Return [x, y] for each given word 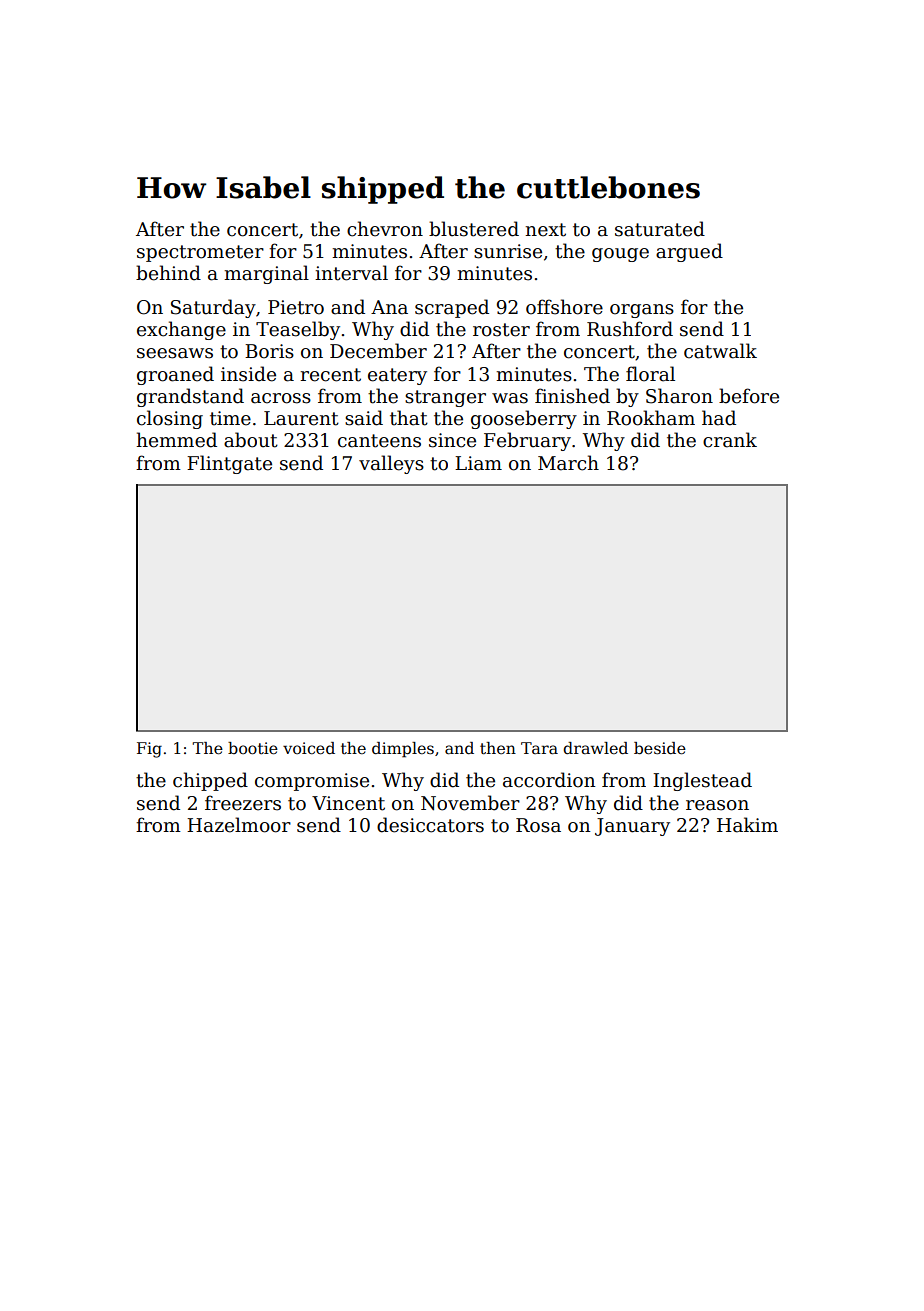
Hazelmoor [239, 825]
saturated [660, 229]
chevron [385, 229]
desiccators [430, 825]
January [632, 827]
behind [168, 273]
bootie [253, 748]
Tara [539, 748]
